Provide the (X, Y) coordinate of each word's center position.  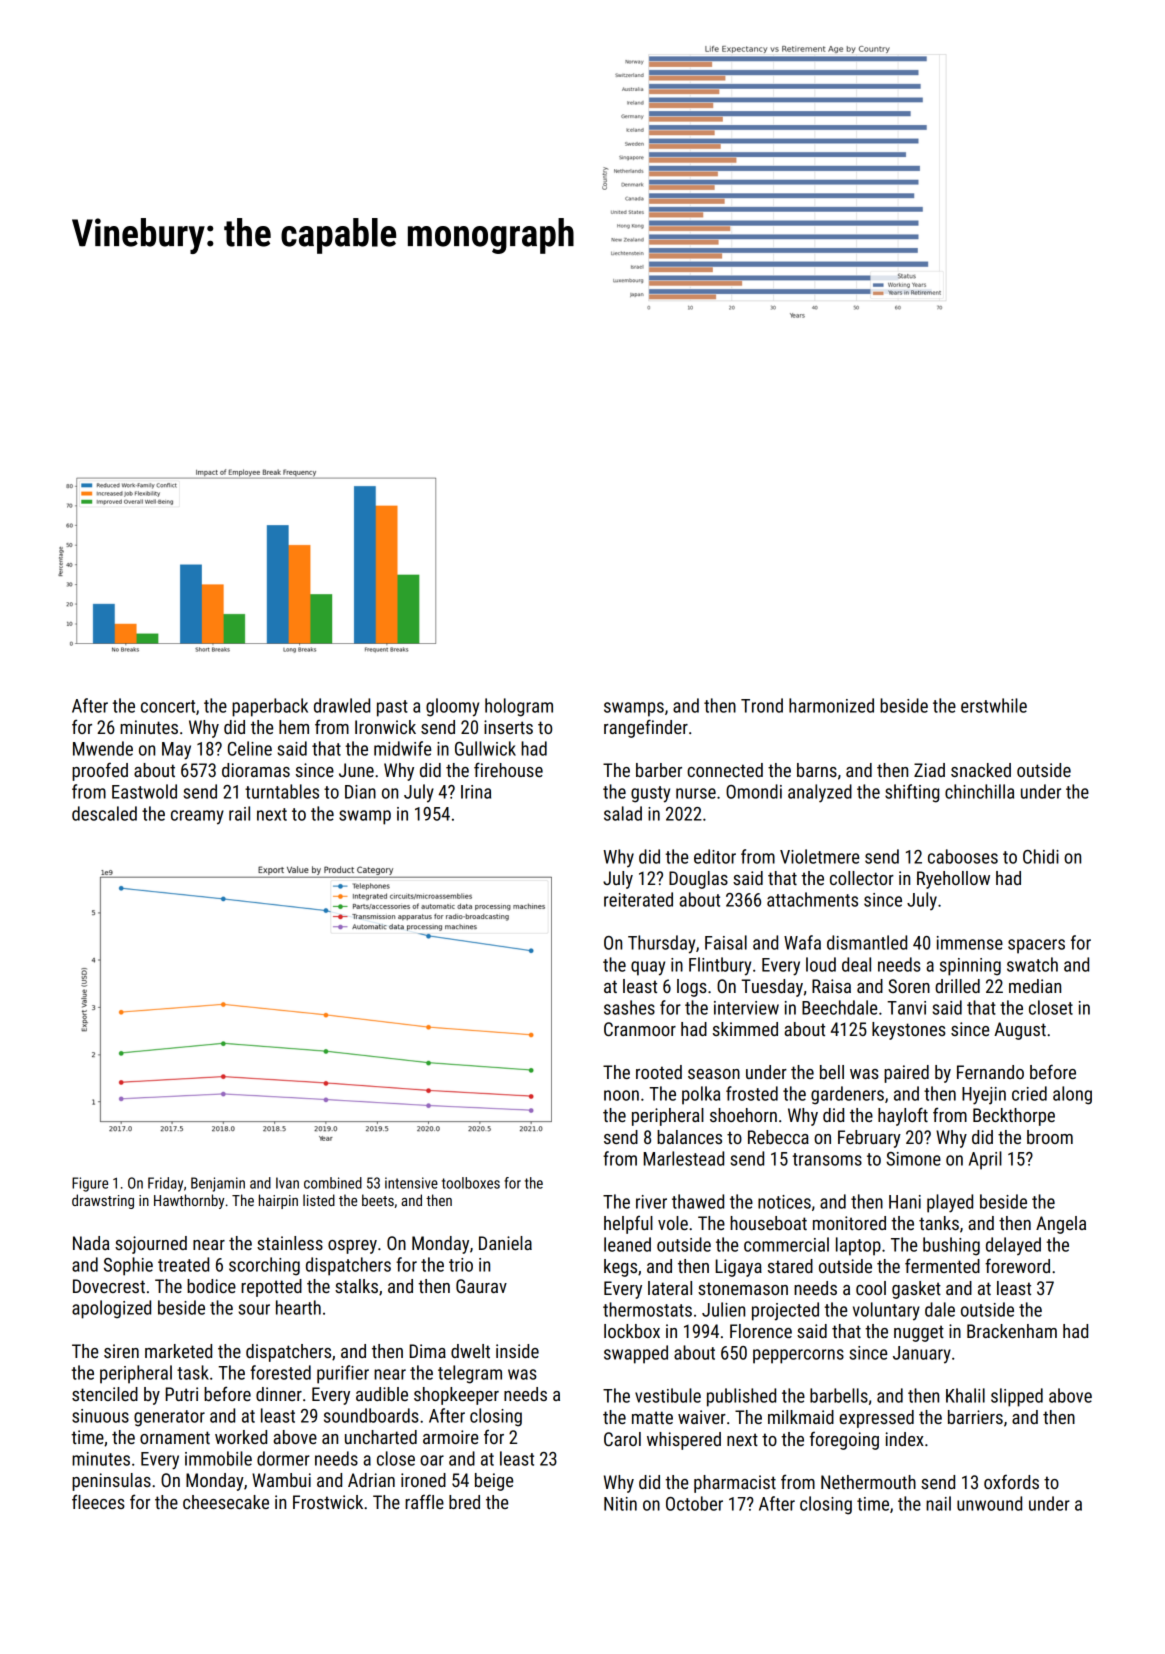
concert (168, 706)
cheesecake (226, 1502)
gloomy (452, 707)
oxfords (1011, 1481)
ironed (423, 1480)
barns (817, 770)
